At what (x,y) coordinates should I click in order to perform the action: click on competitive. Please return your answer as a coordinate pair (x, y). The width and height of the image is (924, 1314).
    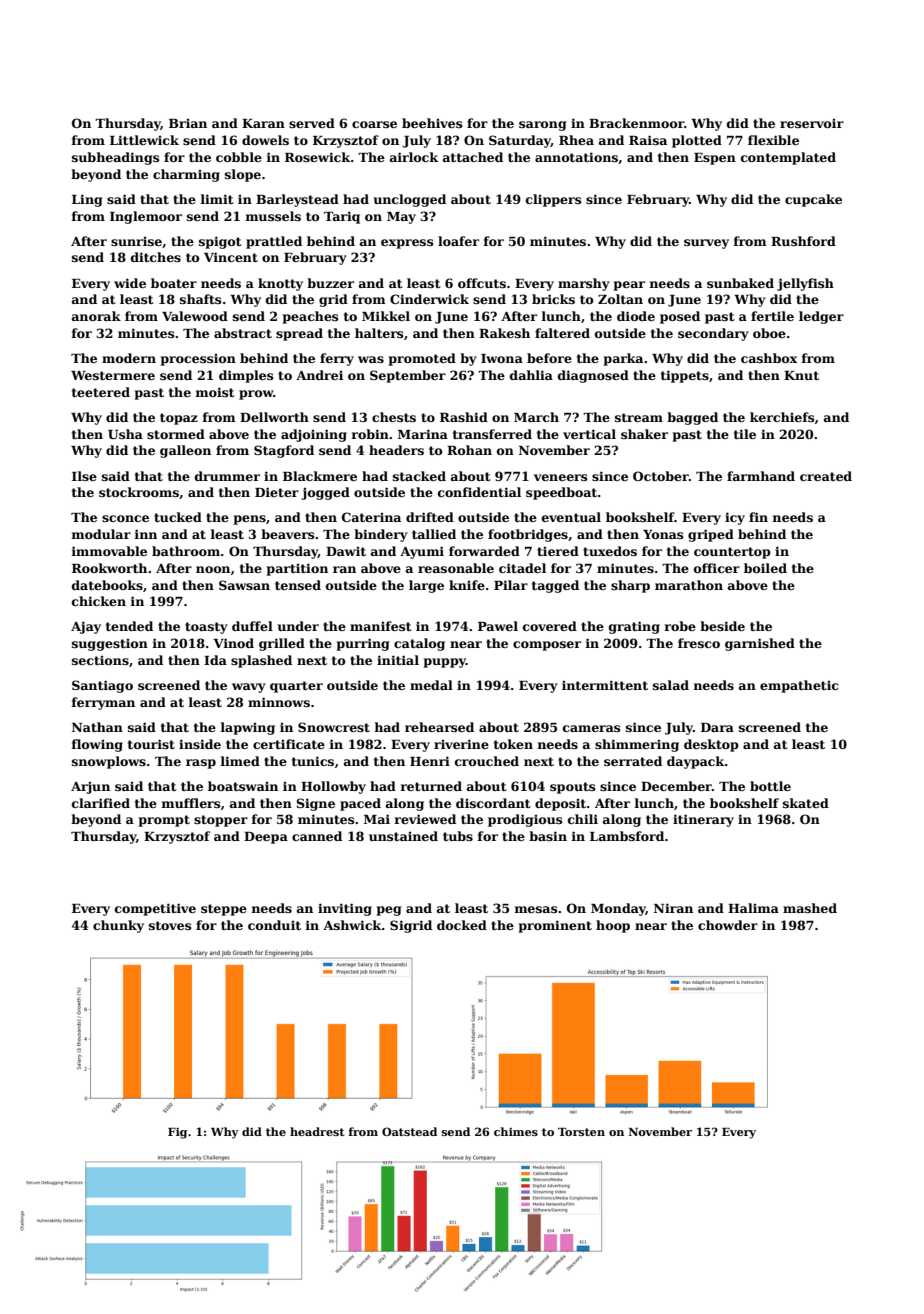
    Looking at the image, I should click on (155, 909).
